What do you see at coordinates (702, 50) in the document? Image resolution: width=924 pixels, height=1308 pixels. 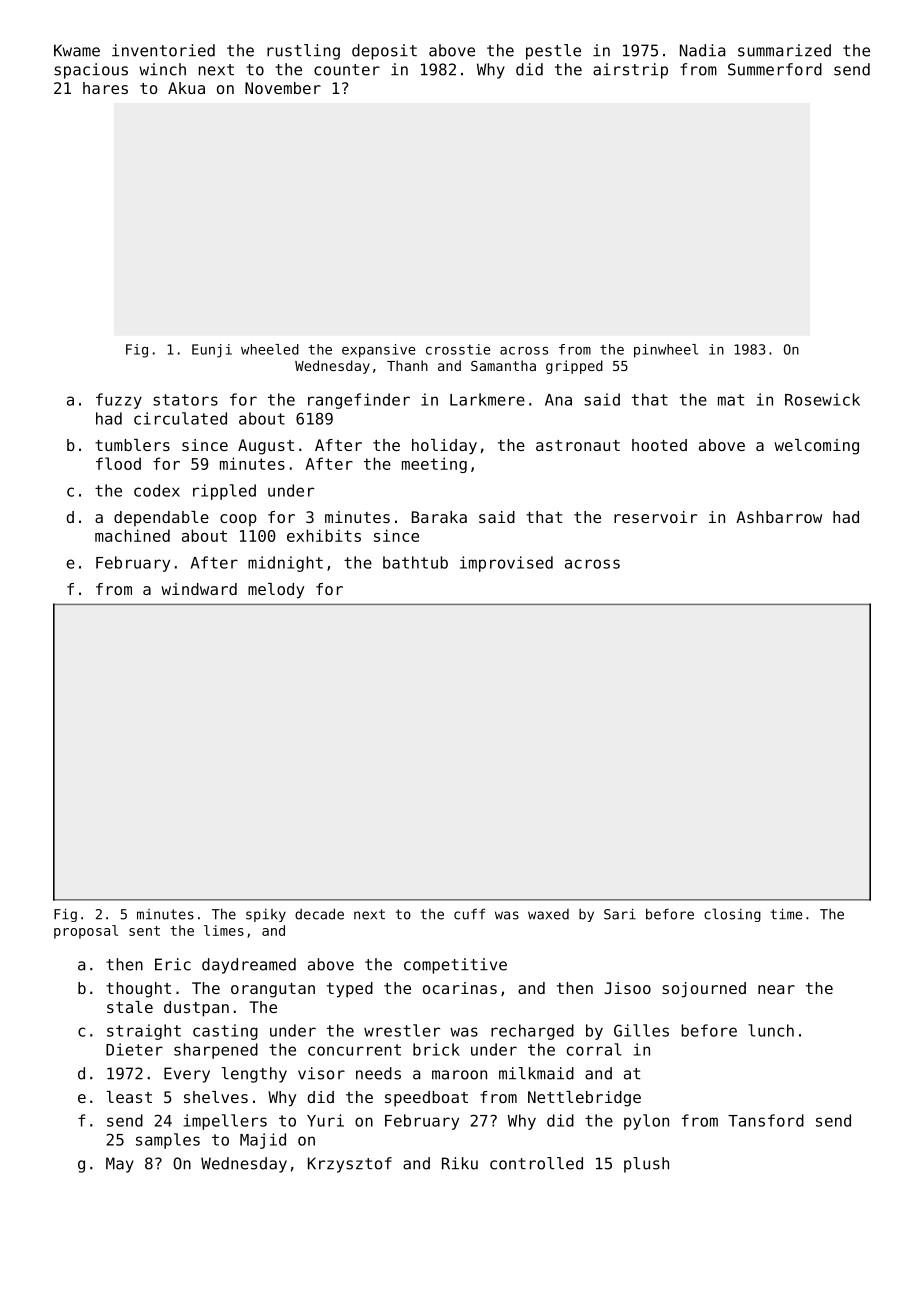 I see `Nadia` at bounding box center [702, 50].
